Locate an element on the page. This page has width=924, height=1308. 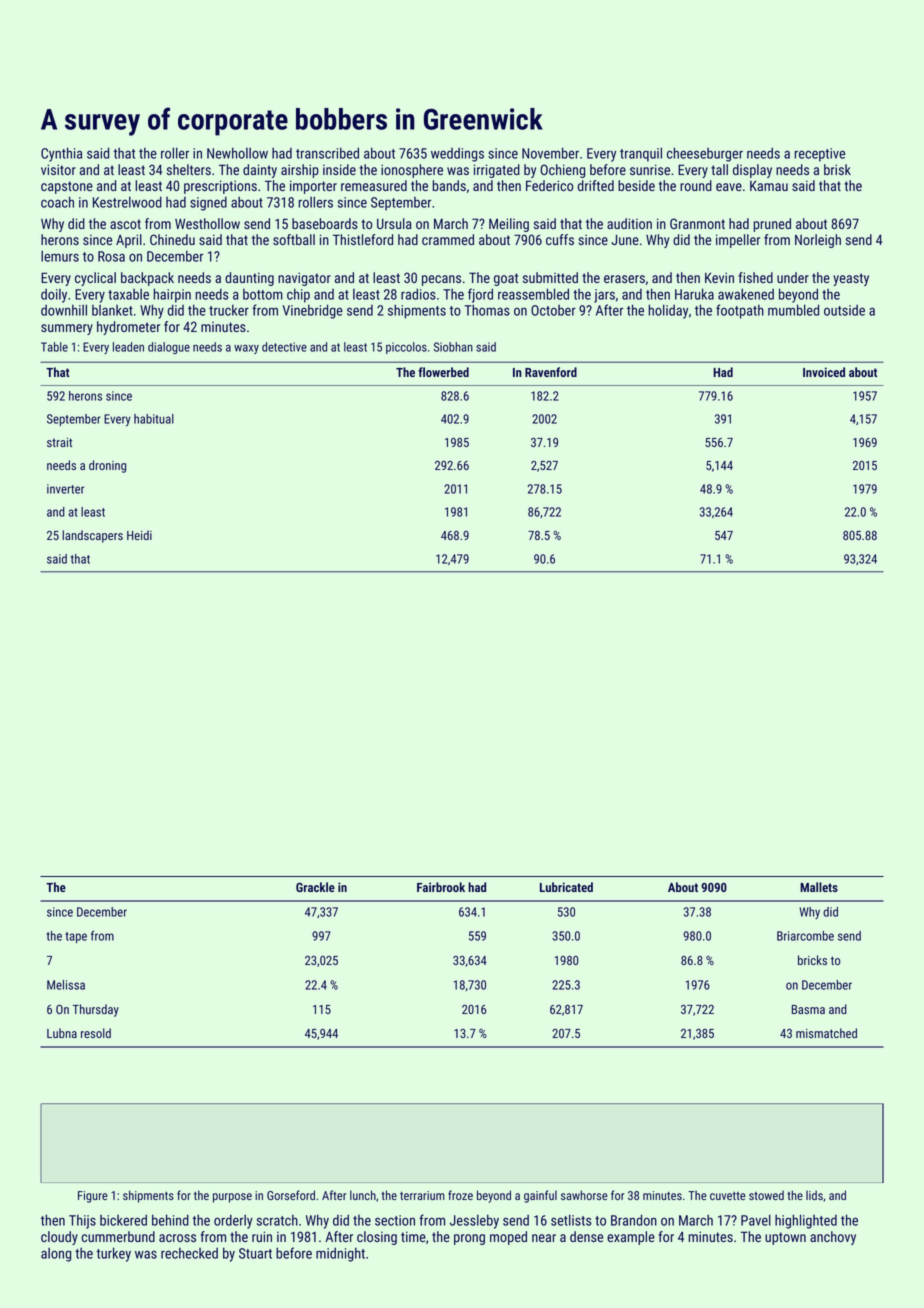
Invoiced is located at coordinates (824, 372).
